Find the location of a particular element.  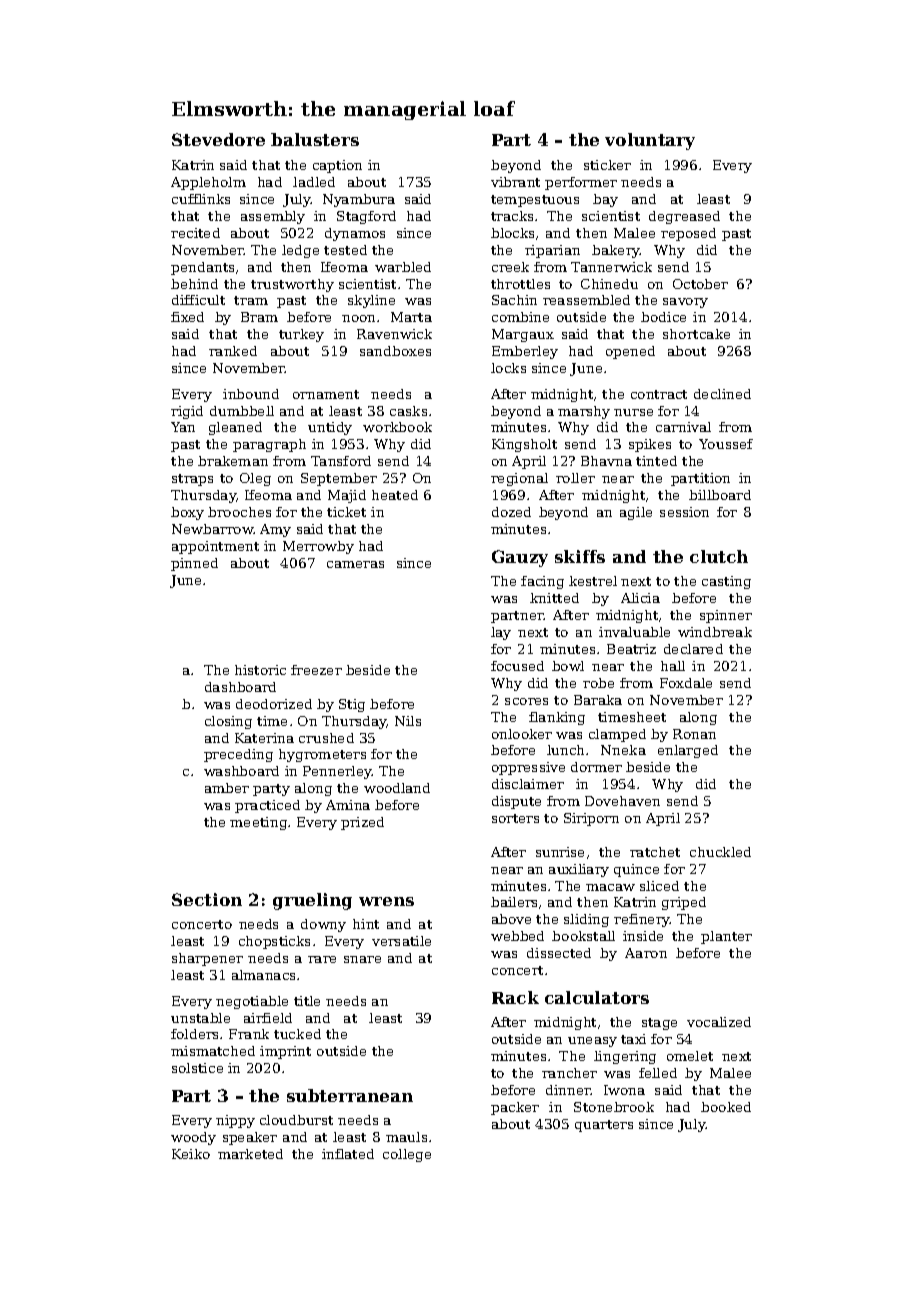

Nils is located at coordinates (408, 721).
